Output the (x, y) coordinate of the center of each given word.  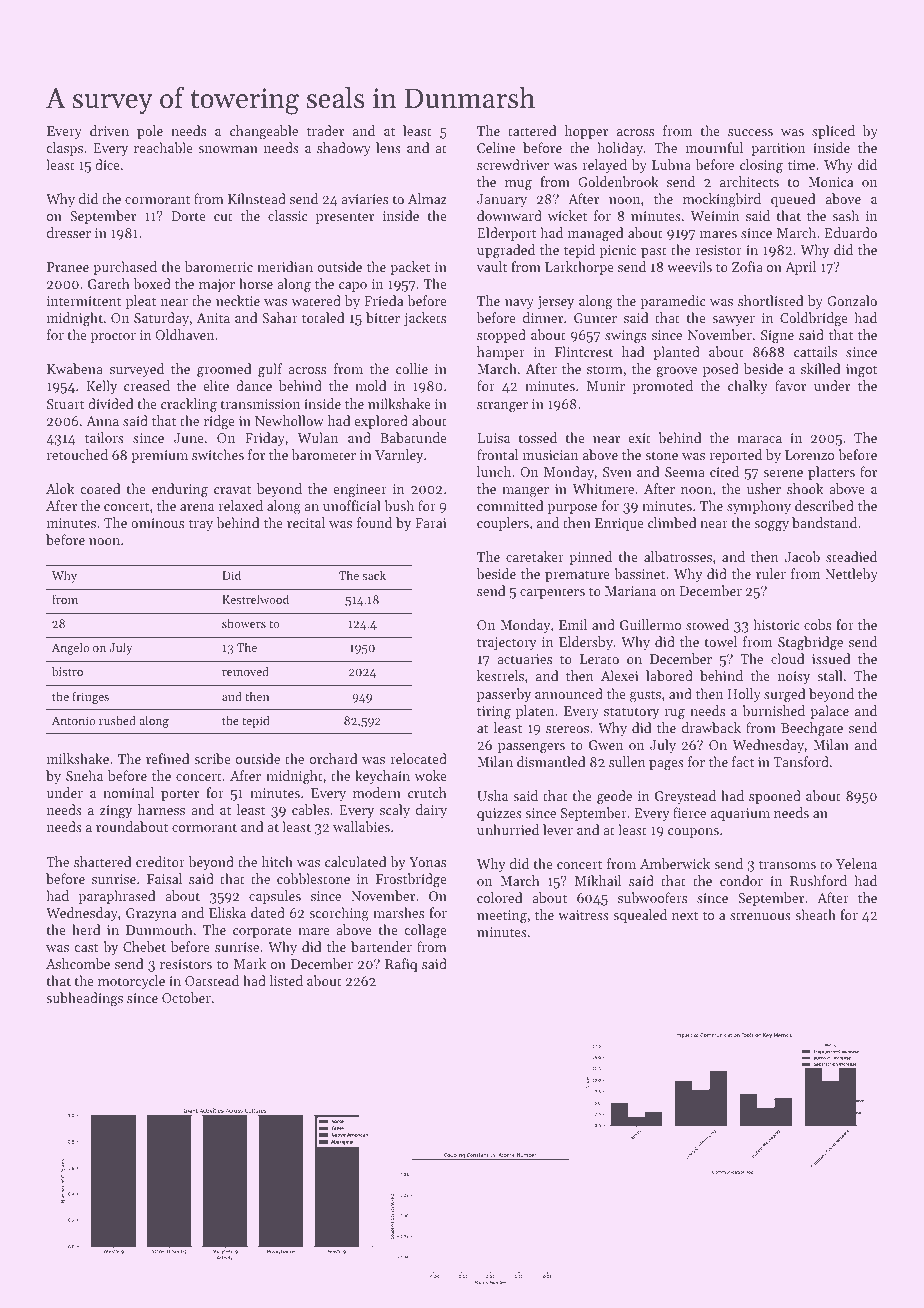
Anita (213, 318)
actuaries (524, 659)
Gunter (595, 318)
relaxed (240, 505)
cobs (817, 624)
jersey (556, 302)
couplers (503, 524)
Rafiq (401, 965)
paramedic (673, 302)
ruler (771, 573)
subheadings (84, 999)
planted (676, 353)
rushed (117, 720)
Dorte (188, 216)
